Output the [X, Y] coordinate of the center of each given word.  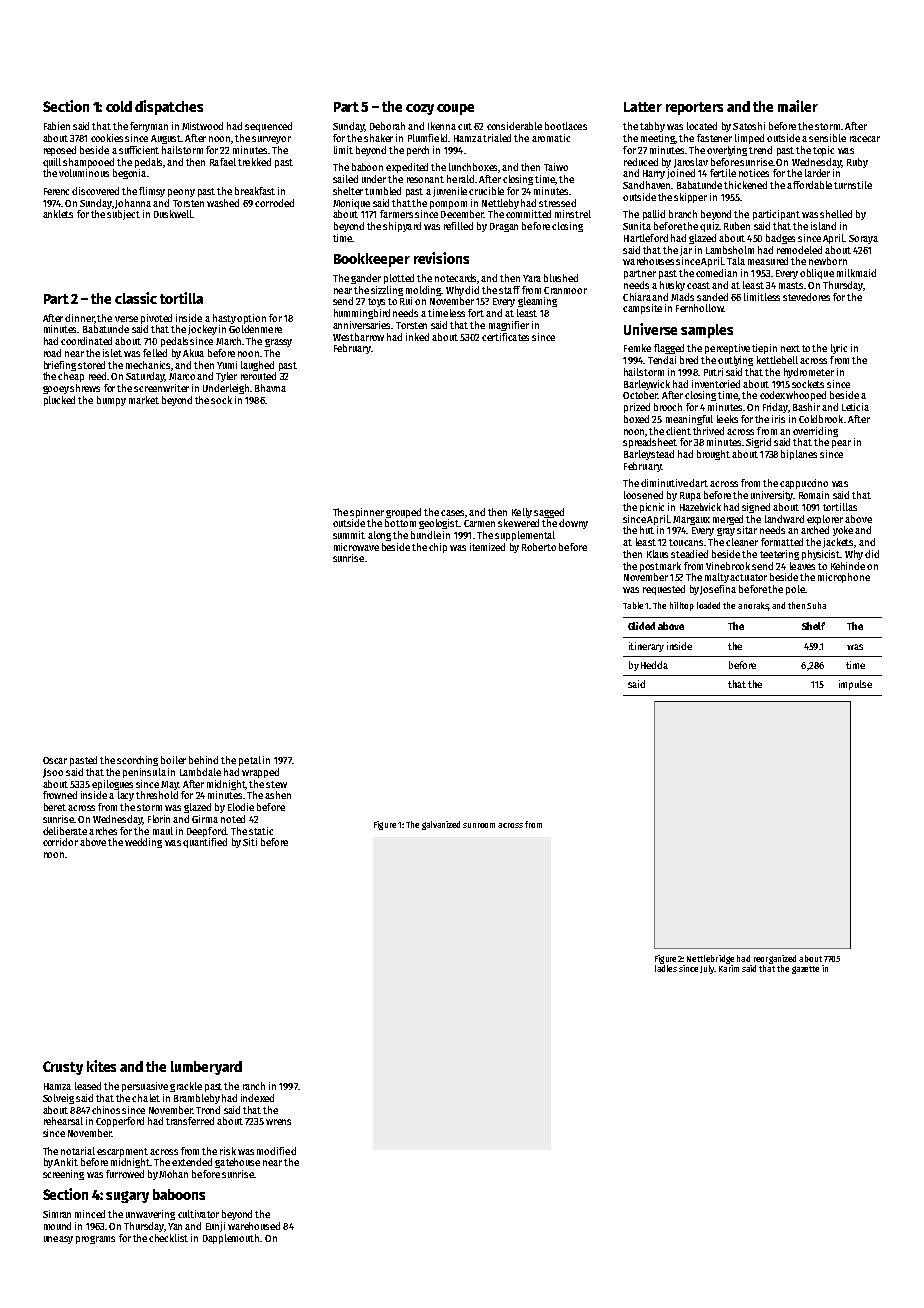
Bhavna [270, 388]
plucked [59, 401]
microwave [356, 547]
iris [778, 419]
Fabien [57, 126]
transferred [190, 1121]
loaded [708, 605]
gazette [805, 970]
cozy [420, 109]
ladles [666, 968]
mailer [798, 106]
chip [438, 548]
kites [101, 1066]
